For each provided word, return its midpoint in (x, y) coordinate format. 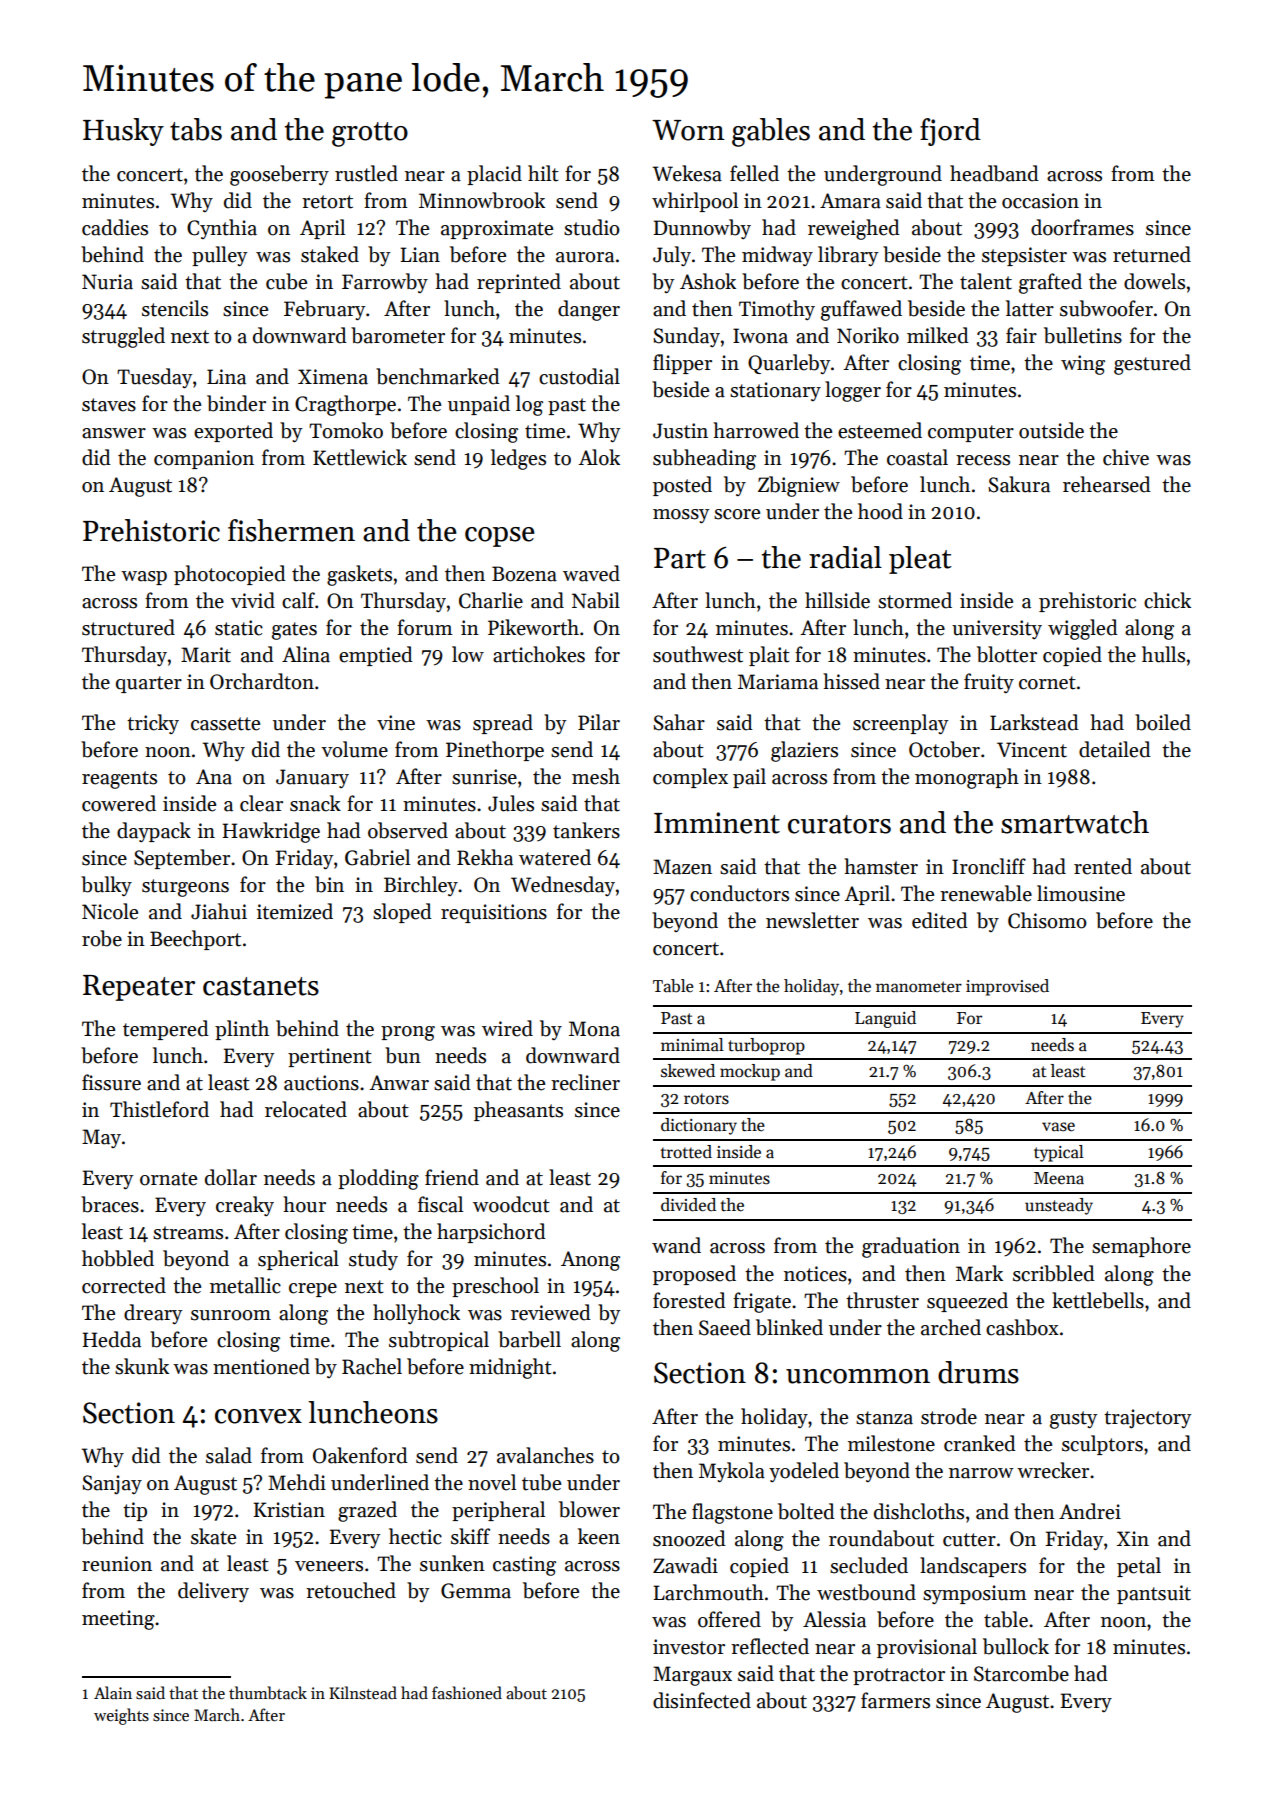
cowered (119, 803)
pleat (920, 560)
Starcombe (1021, 1673)
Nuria (107, 282)
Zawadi (685, 1565)
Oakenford (360, 1455)
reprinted (519, 283)
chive (1126, 457)
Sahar (679, 722)
